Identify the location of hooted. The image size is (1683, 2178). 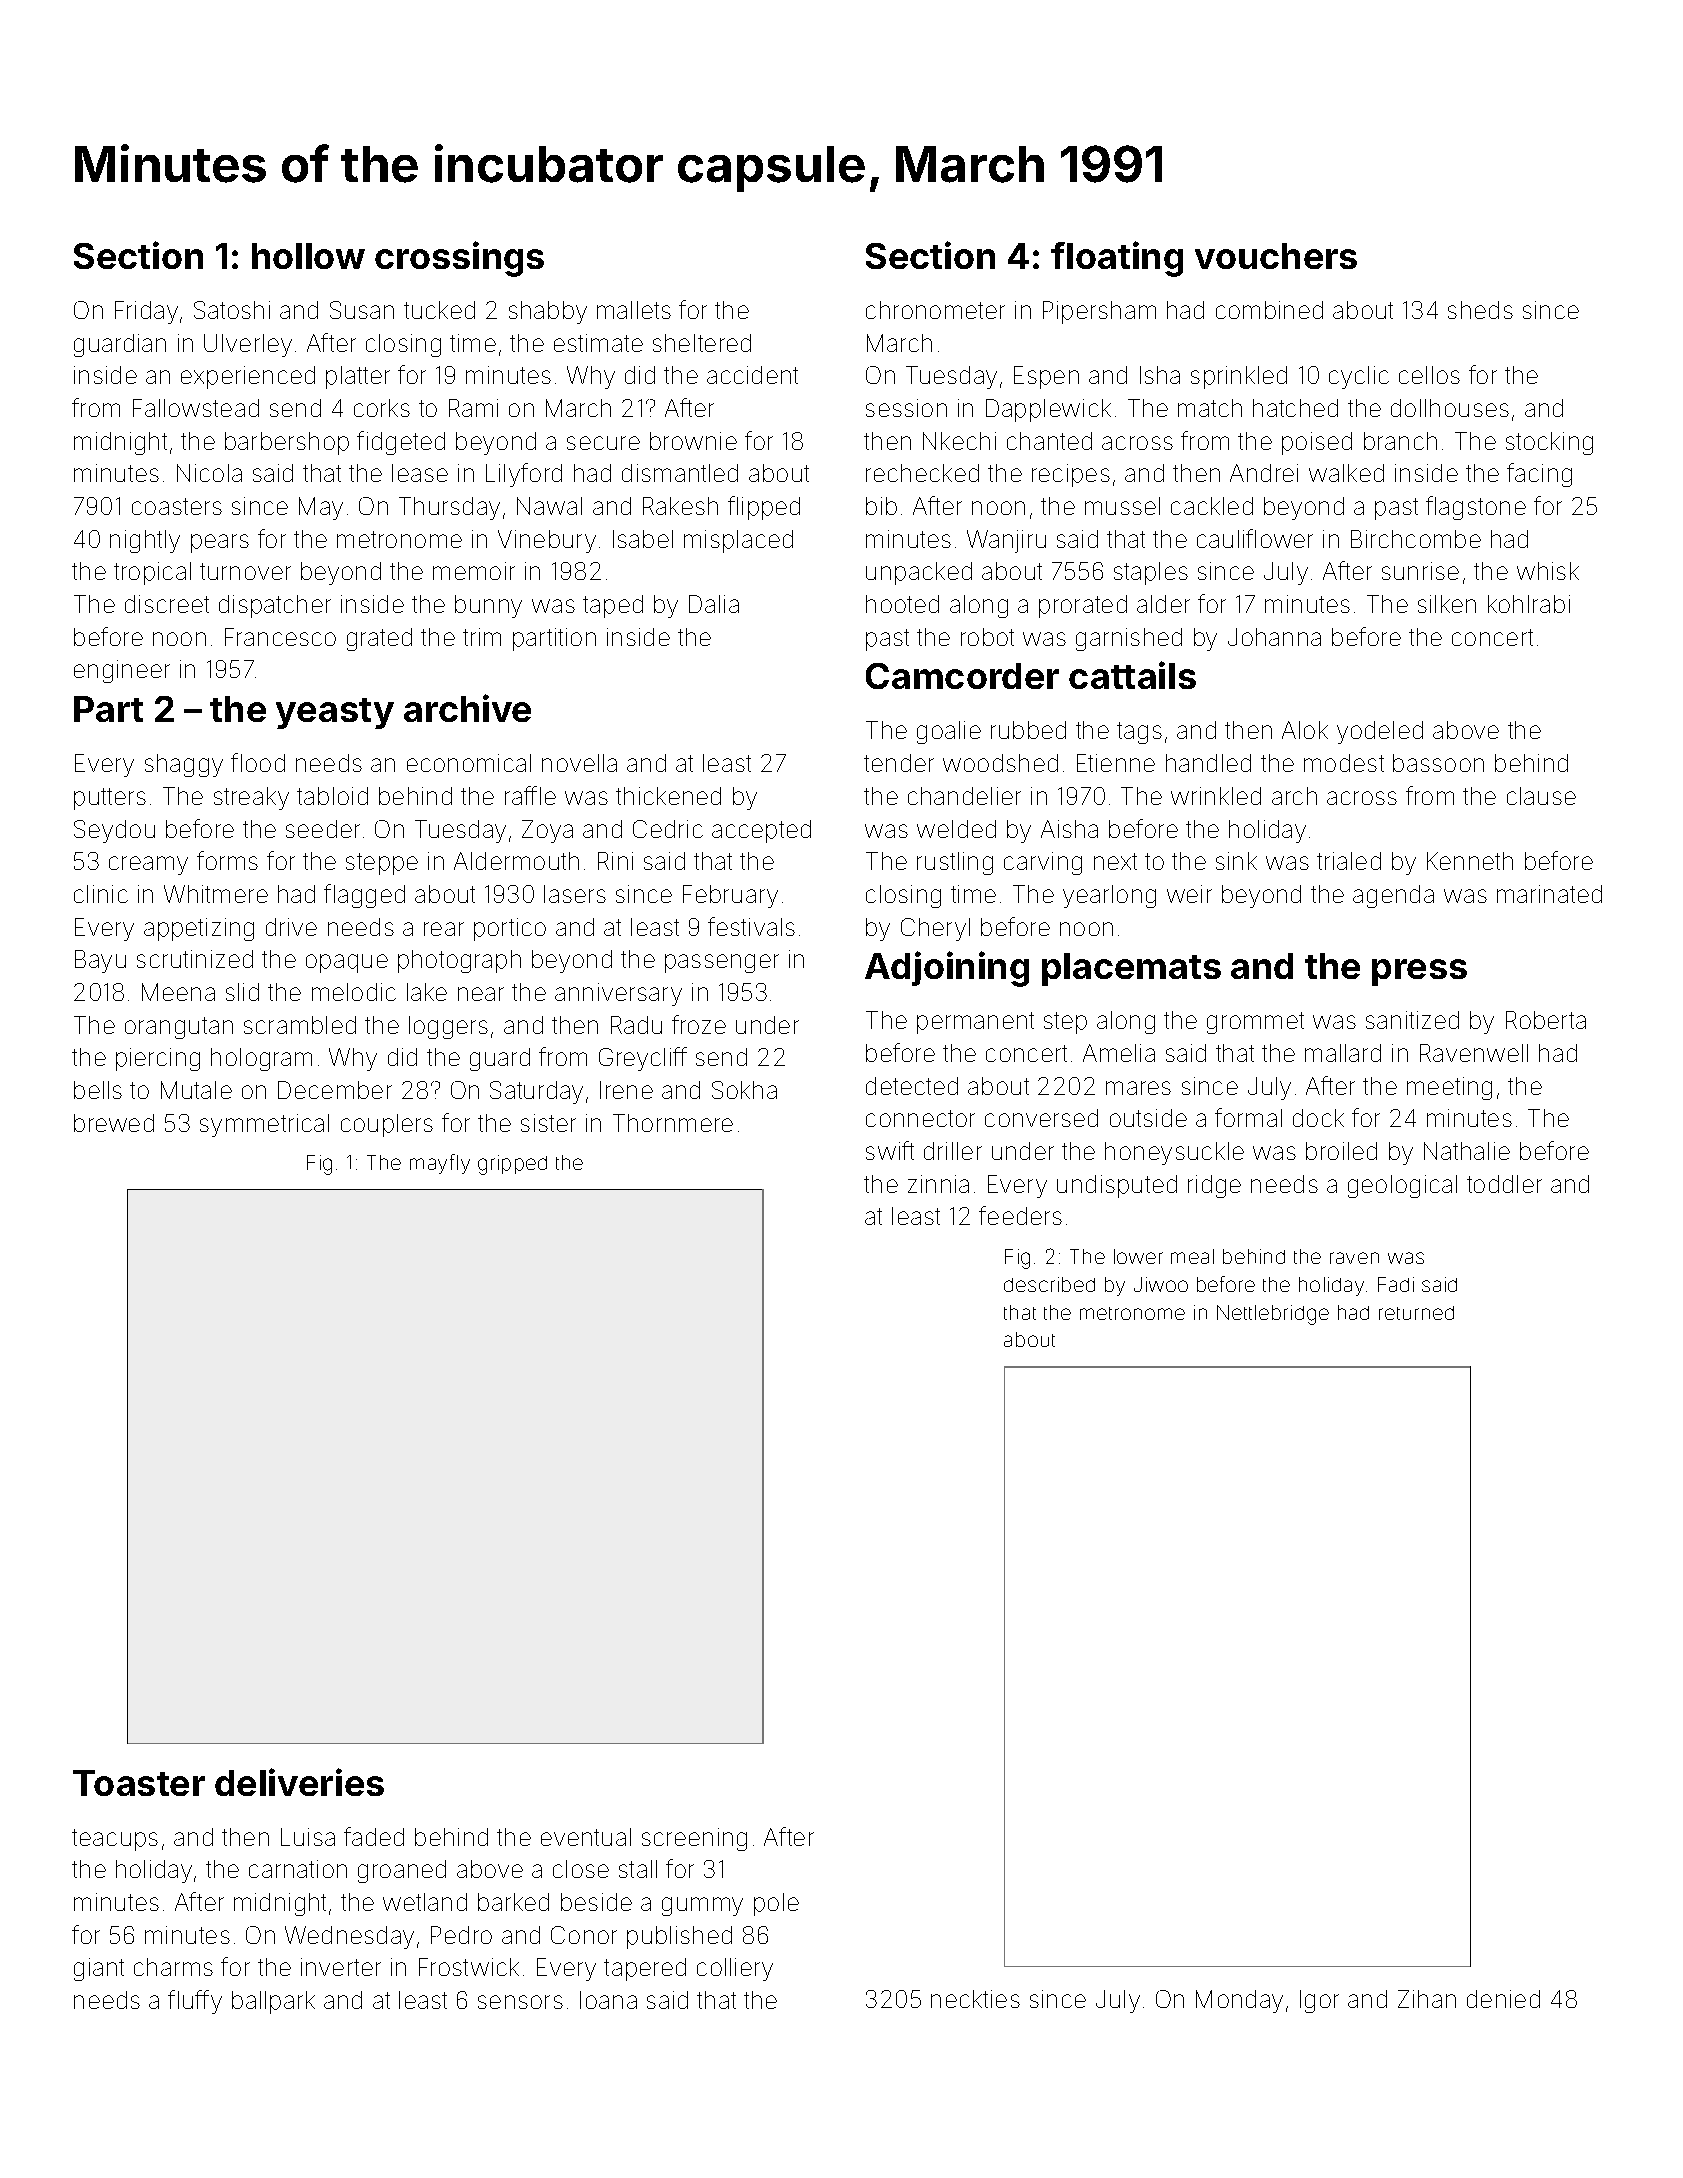
(902, 604).
